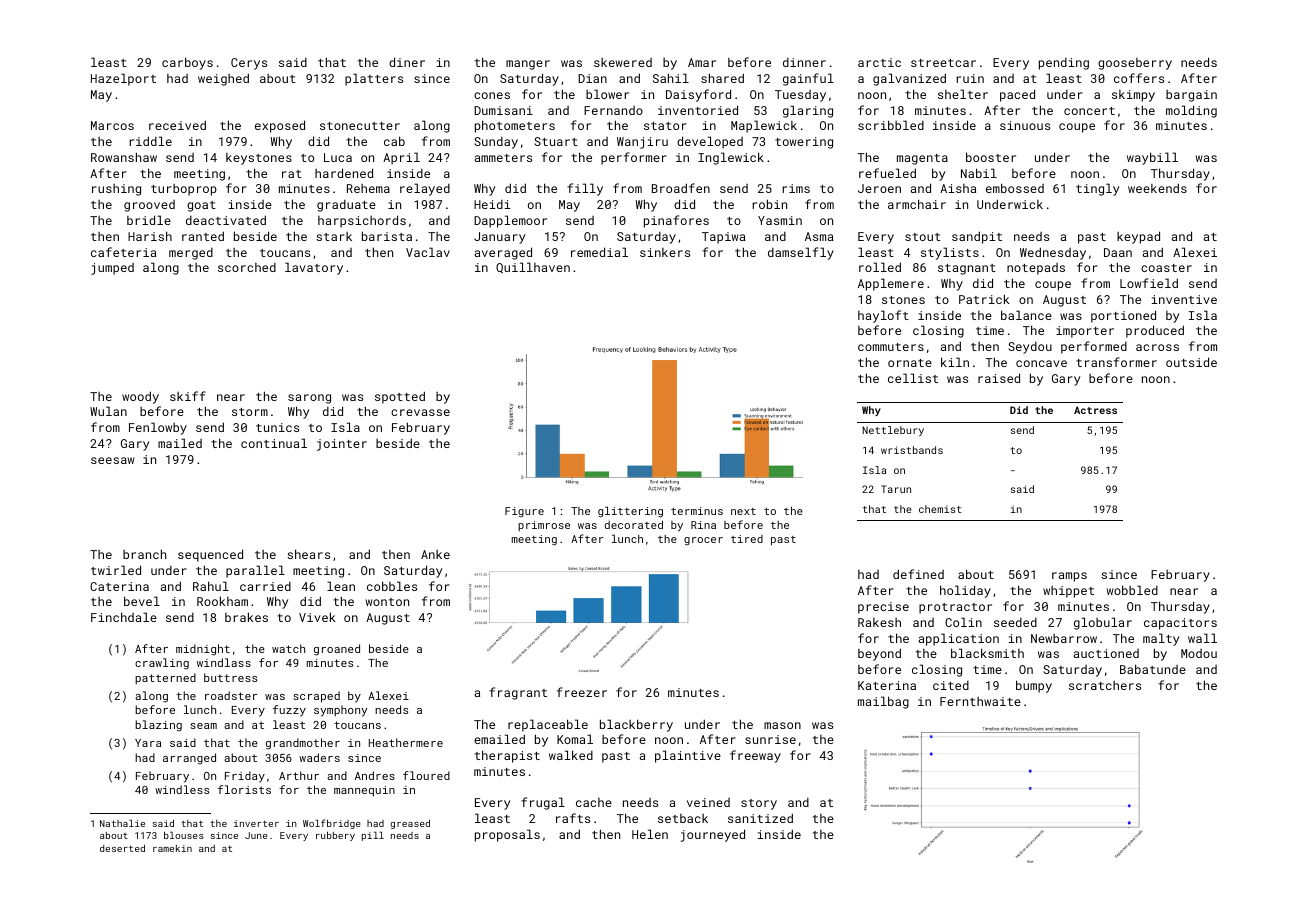  I want to click on pending, so click(1064, 64).
